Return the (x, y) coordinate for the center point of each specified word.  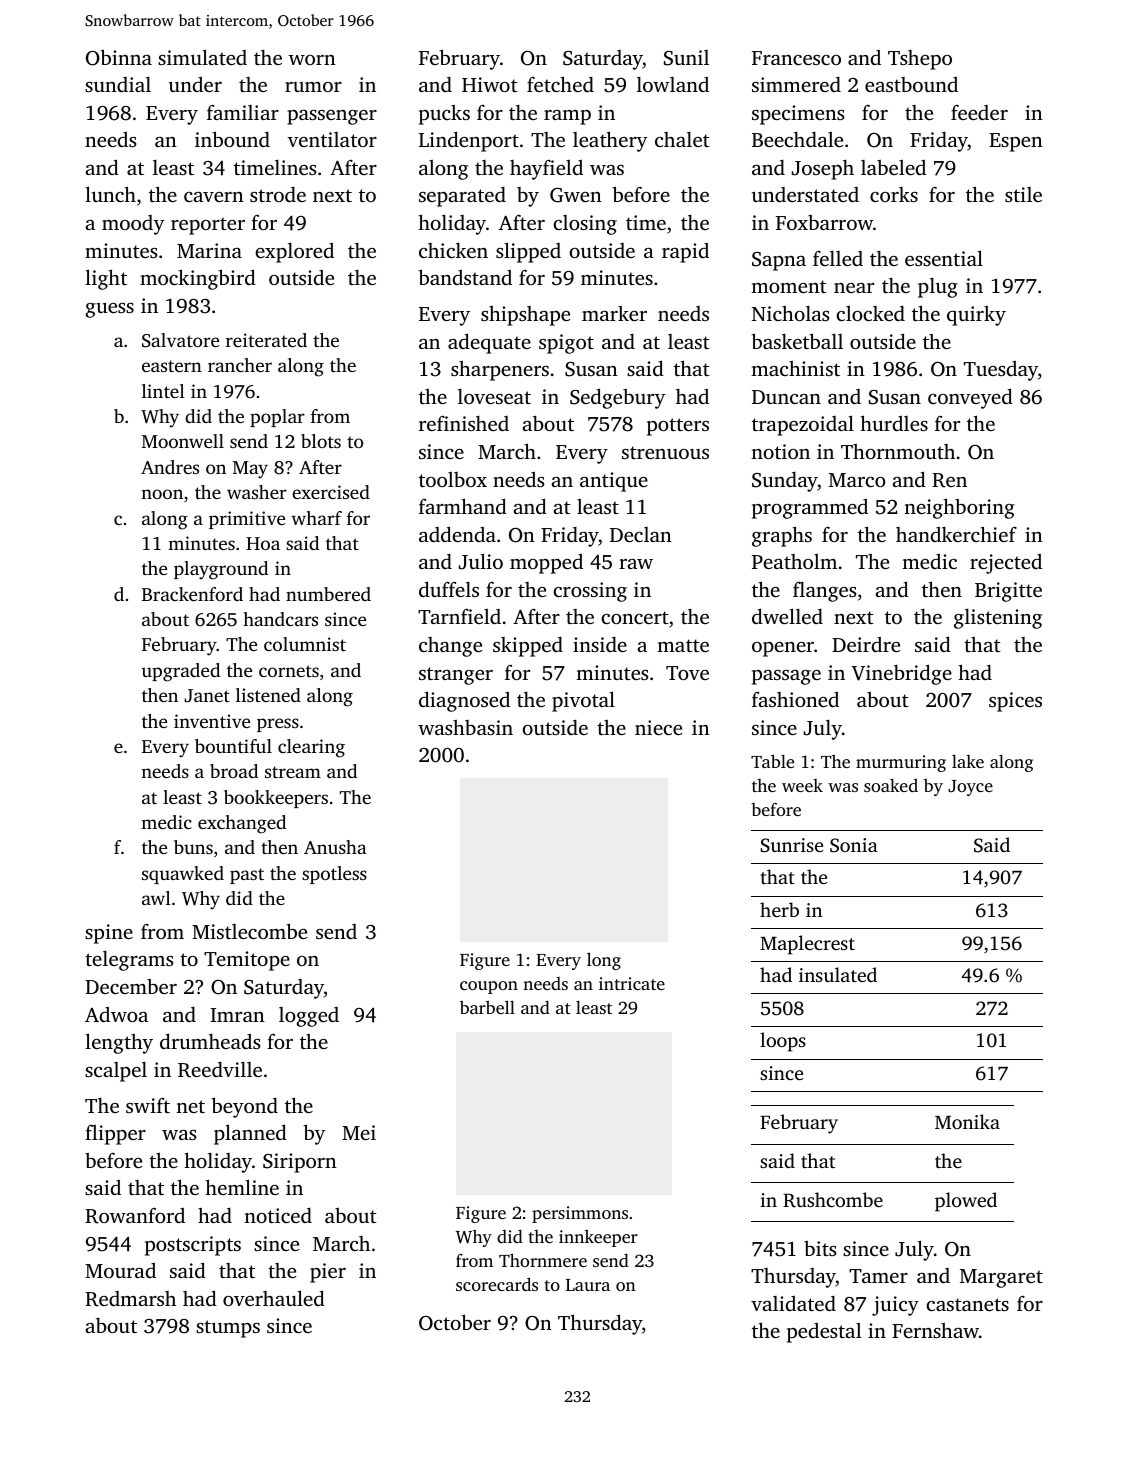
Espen (1016, 142)
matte (683, 645)
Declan (641, 534)
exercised (331, 492)
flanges (824, 591)
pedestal (824, 1333)
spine (109, 934)
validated (793, 1303)
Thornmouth (898, 451)
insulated (838, 974)
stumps (228, 1329)
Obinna (119, 57)
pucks (444, 115)
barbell (487, 1007)
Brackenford (192, 594)
